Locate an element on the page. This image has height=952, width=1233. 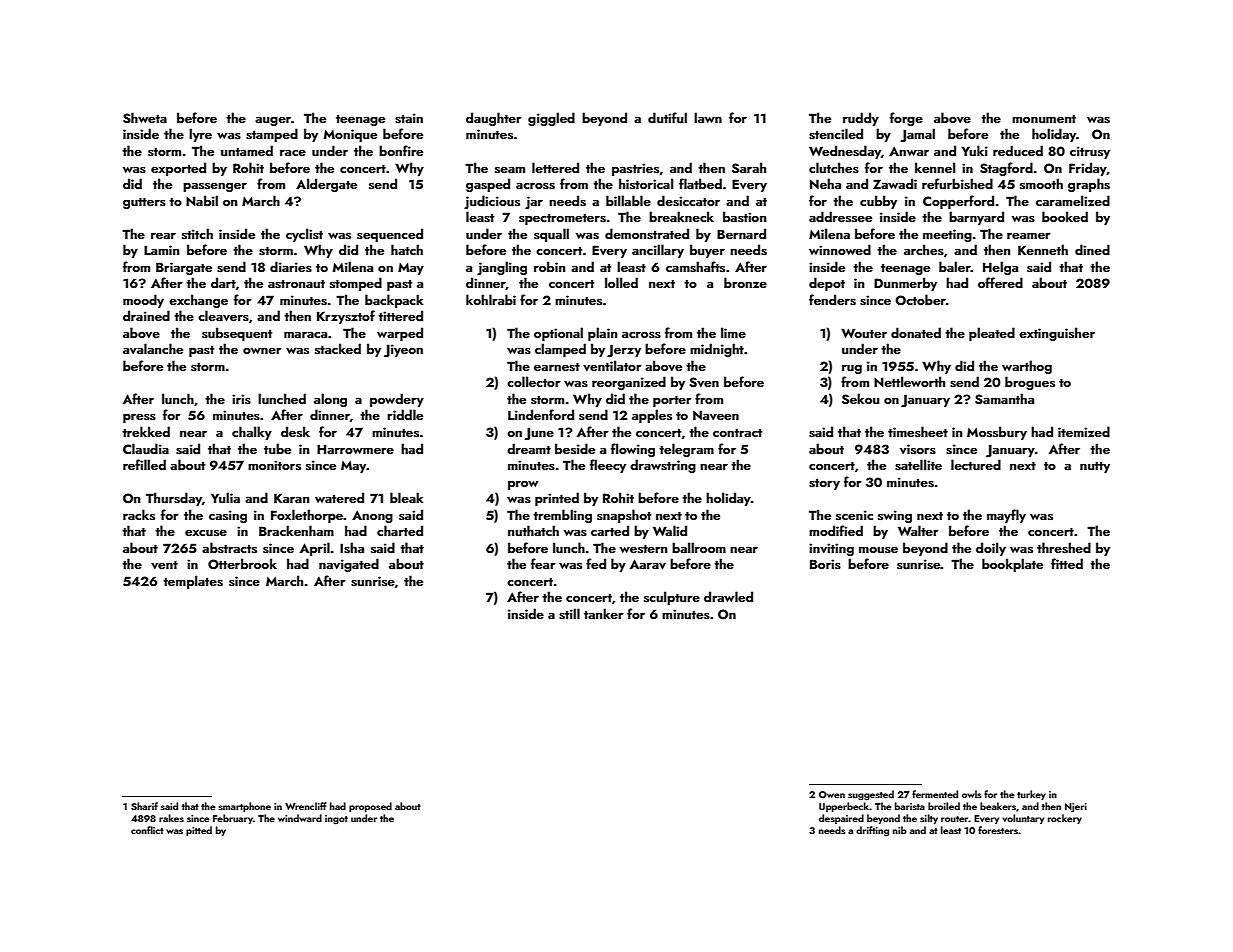
bronze is located at coordinates (745, 282).
